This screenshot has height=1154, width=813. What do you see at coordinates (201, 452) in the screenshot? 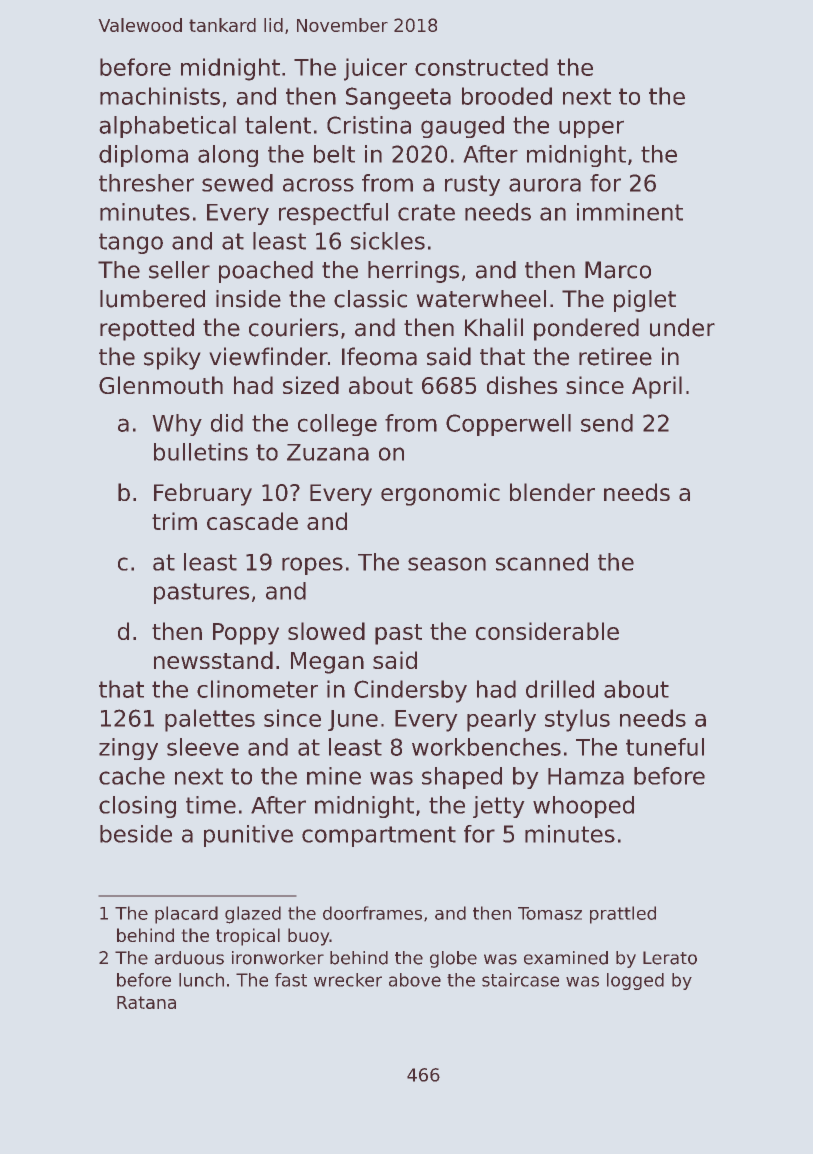
I see `bulletins` at bounding box center [201, 452].
